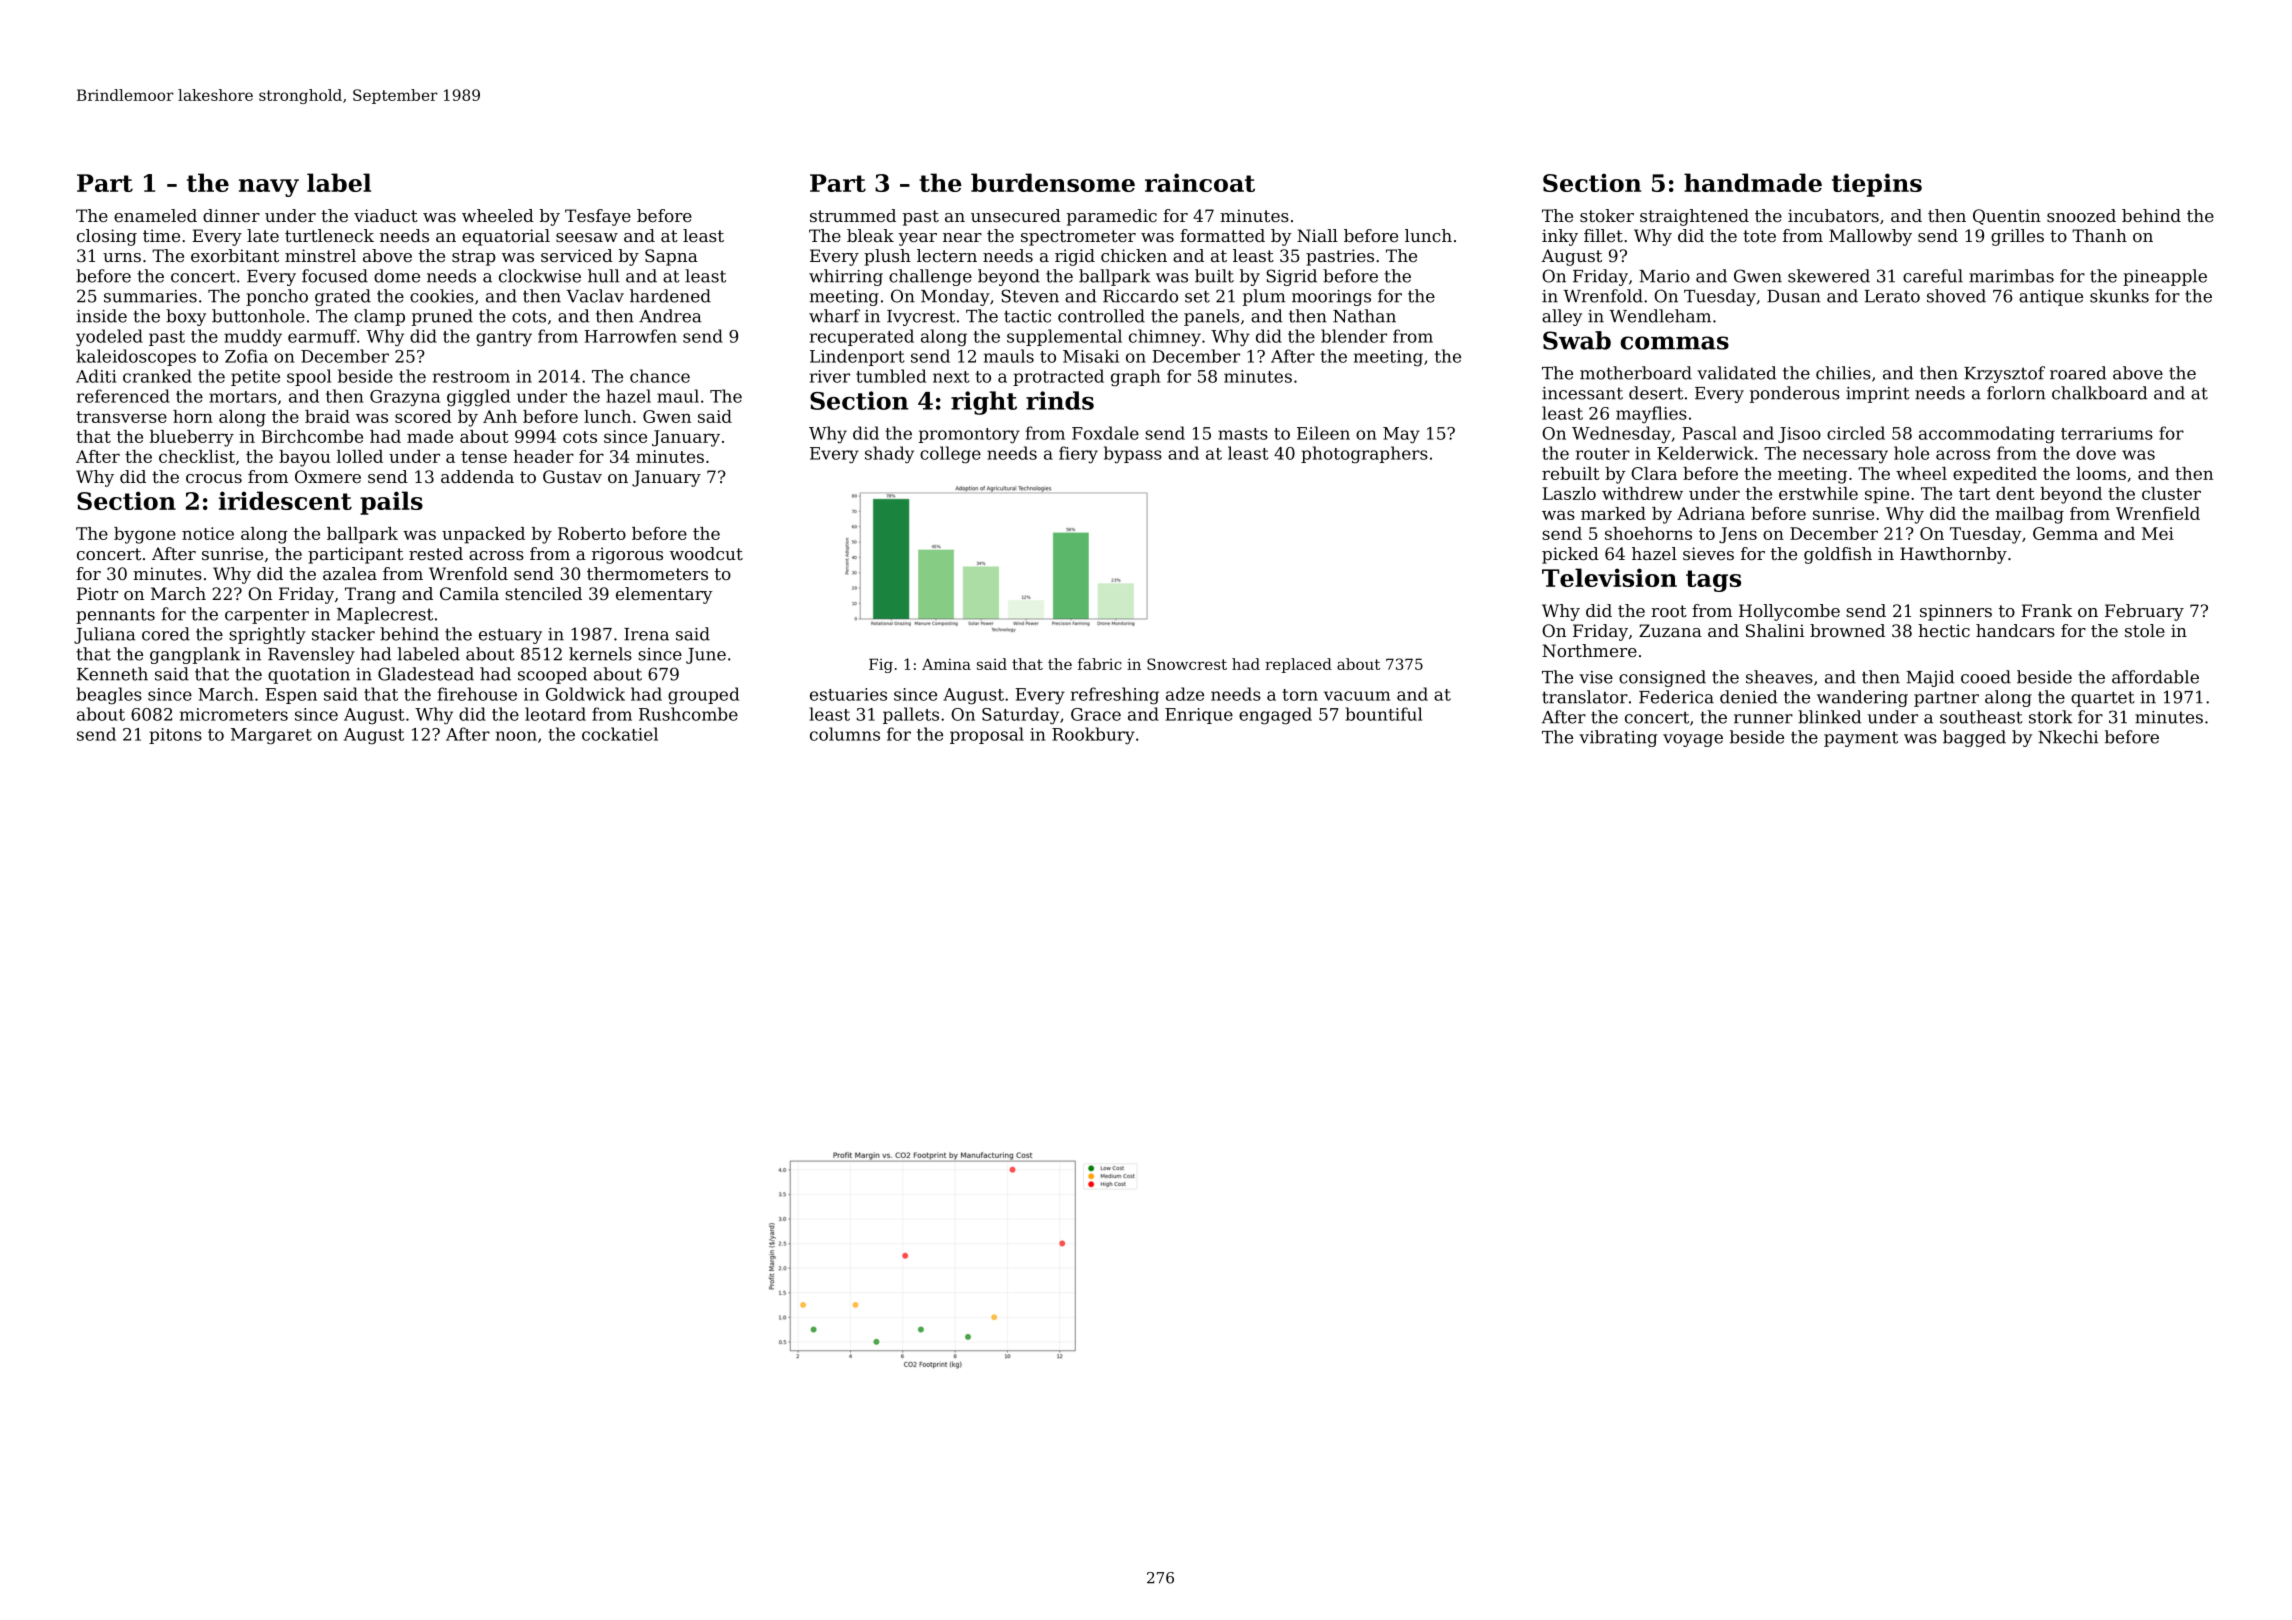 This image has width=2292, height=1620. What do you see at coordinates (2165, 277) in the image?
I see `pineapple` at bounding box center [2165, 277].
